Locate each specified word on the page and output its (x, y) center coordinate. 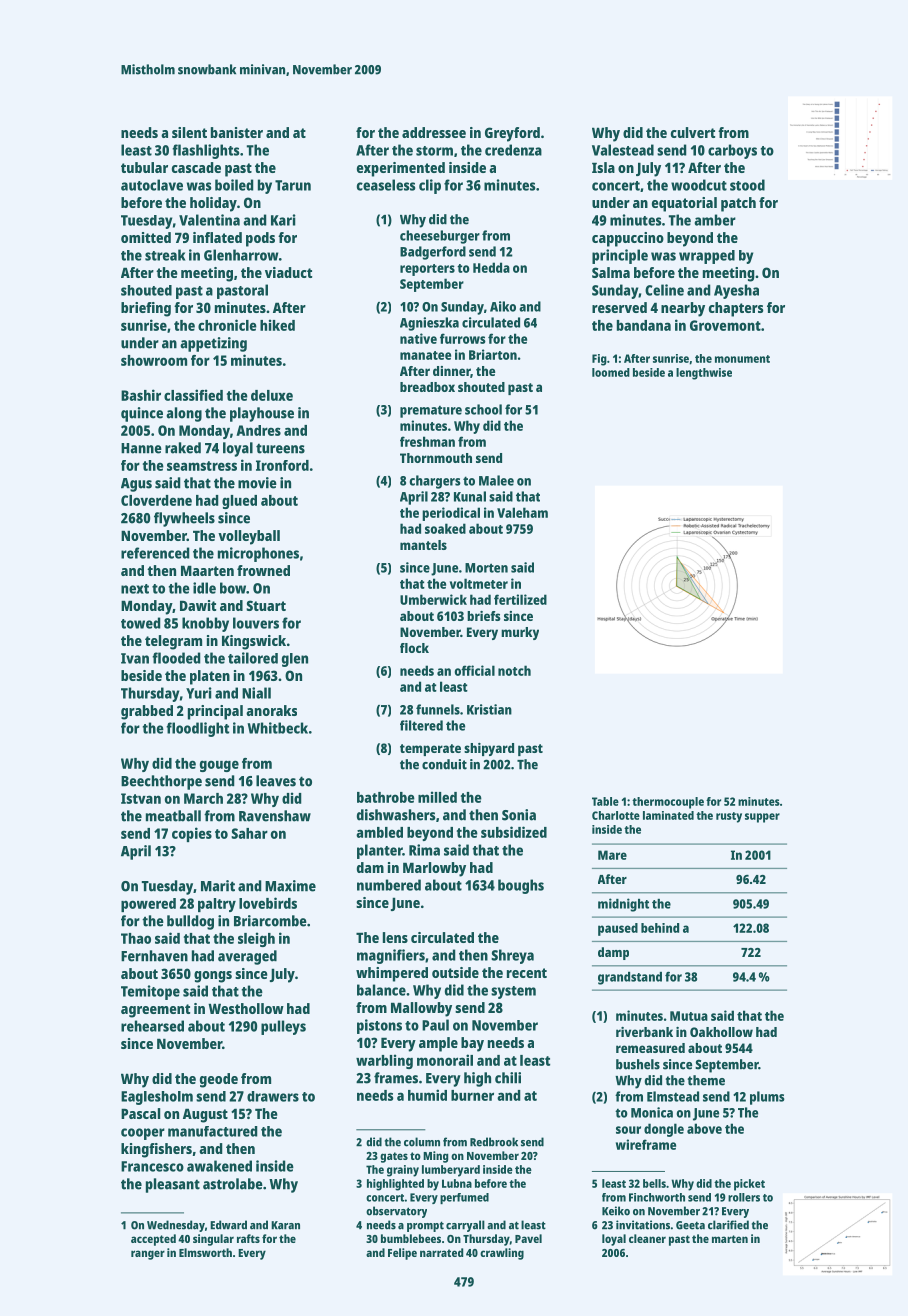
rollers (744, 1197)
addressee (434, 132)
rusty (729, 817)
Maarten (207, 570)
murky (520, 633)
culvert (693, 132)
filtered (421, 725)
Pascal (140, 1113)
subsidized (514, 832)
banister (237, 132)
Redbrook (494, 1142)
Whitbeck (277, 728)
